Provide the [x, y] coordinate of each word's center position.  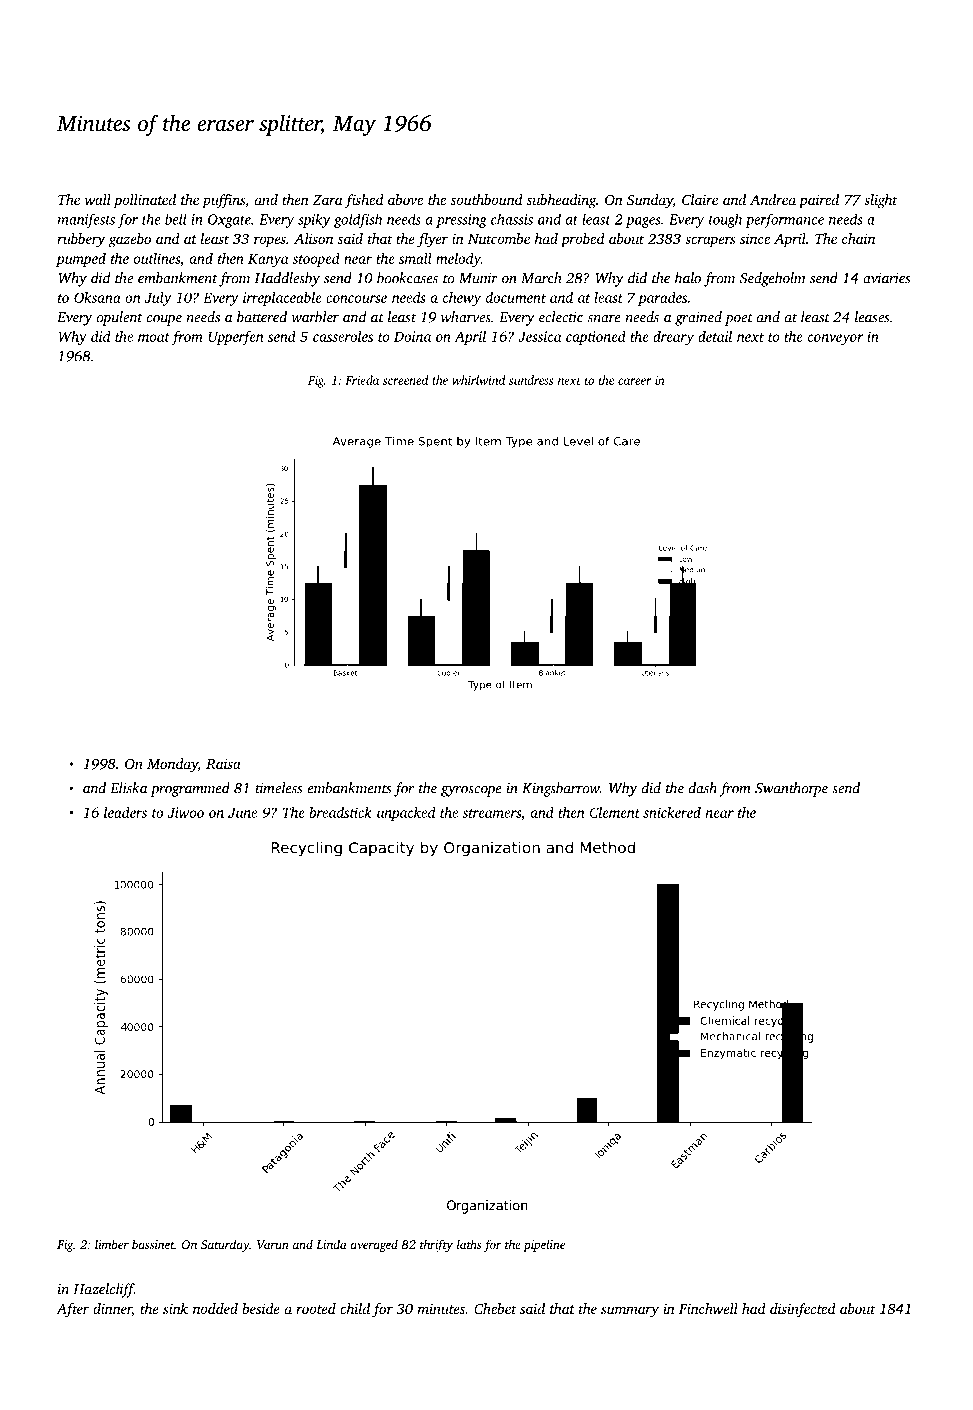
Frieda [362, 380]
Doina [412, 336]
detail [715, 336]
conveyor [836, 339]
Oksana [97, 297]
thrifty [436, 1245]
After [72, 1310]
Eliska [129, 788]
